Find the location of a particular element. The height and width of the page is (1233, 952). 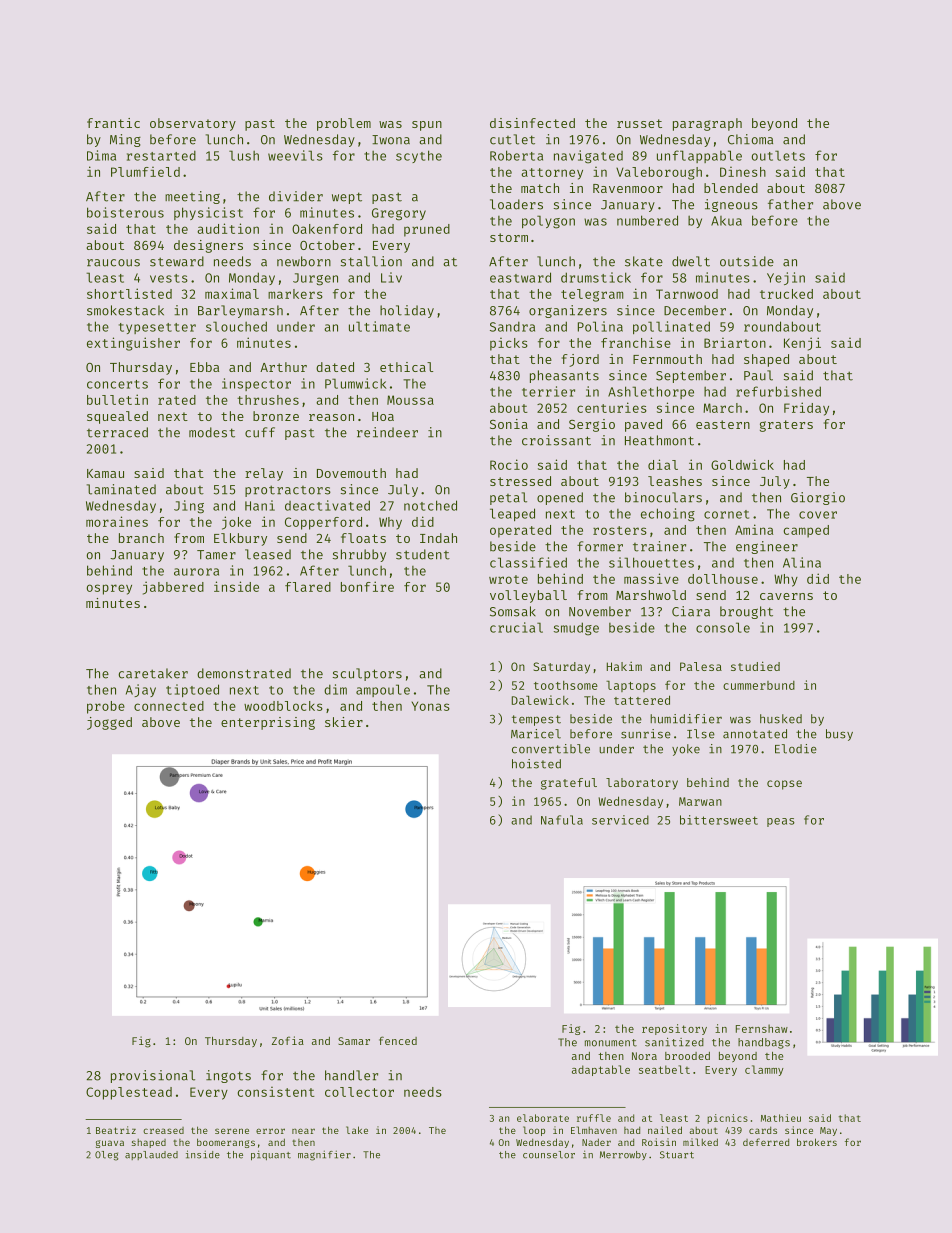

piquant is located at coordinates (271, 1155).
